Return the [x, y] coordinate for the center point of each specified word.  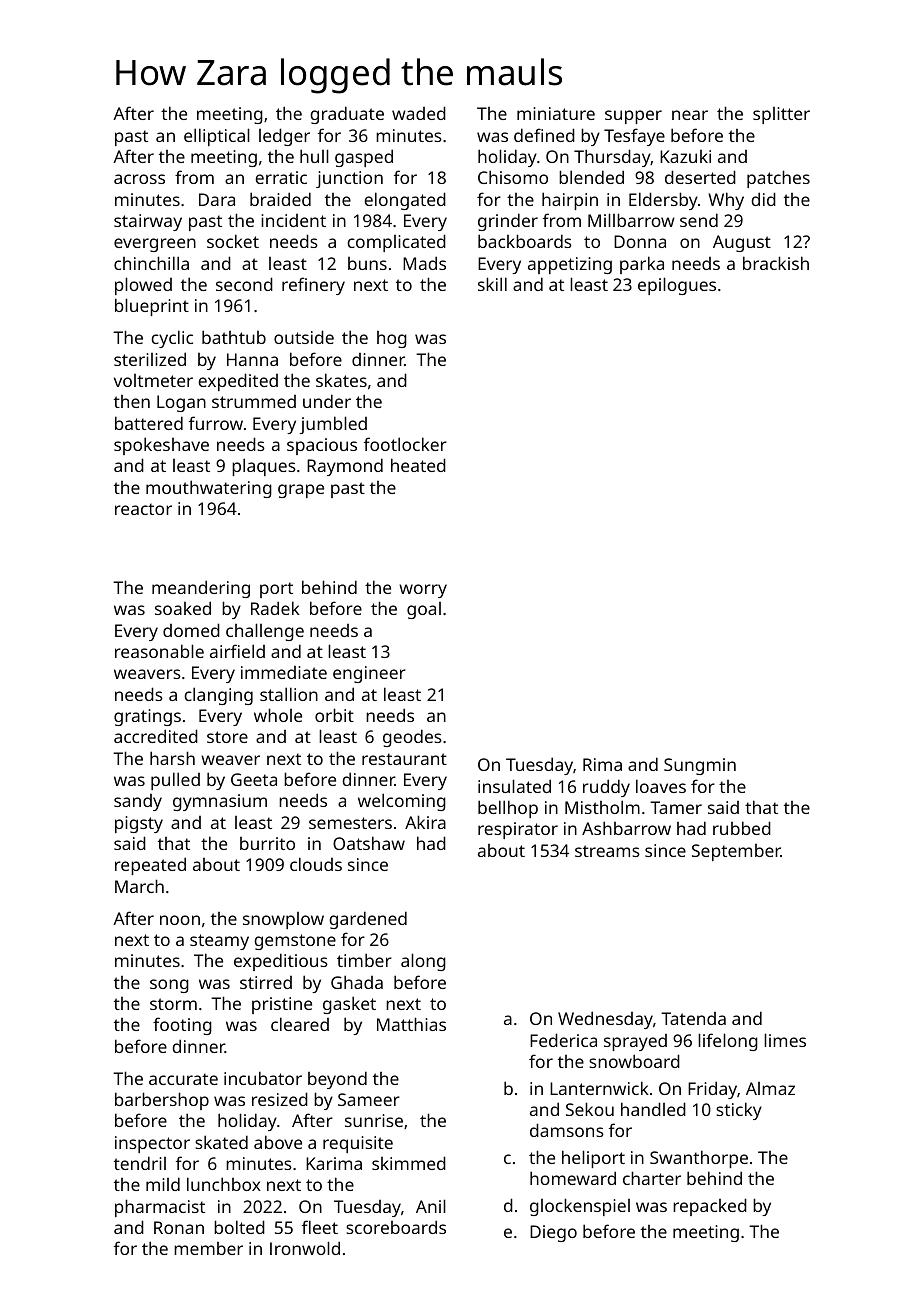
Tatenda [693, 1018]
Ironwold [305, 1248]
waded [419, 113]
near [690, 115]
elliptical [217, 137]
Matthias [411, 1024]
